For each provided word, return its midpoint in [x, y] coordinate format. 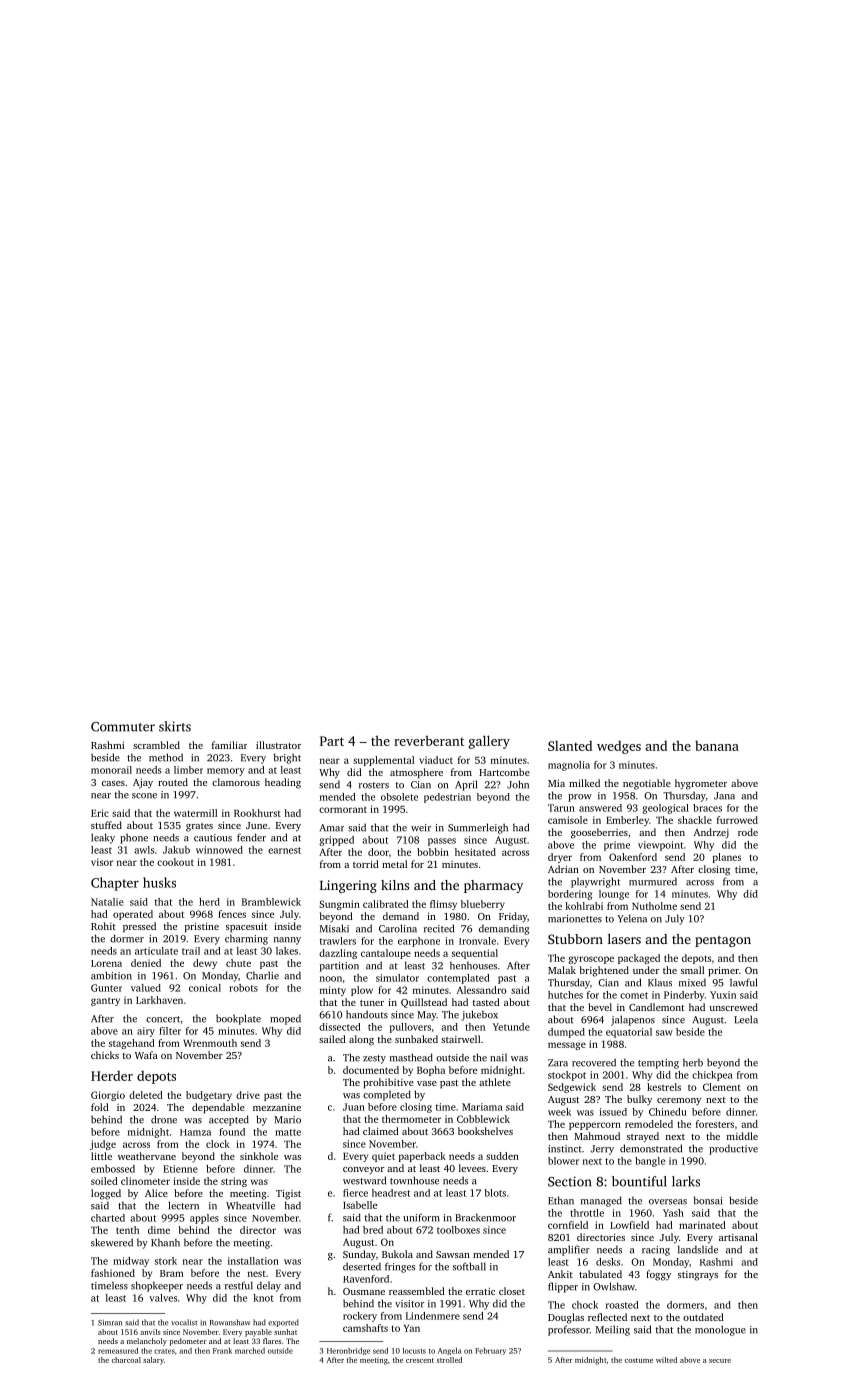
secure [720, 1361]
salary [153, 1361]
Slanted [570, 745]
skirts [175, 726]
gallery [489, 742]
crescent [420, 1360]
